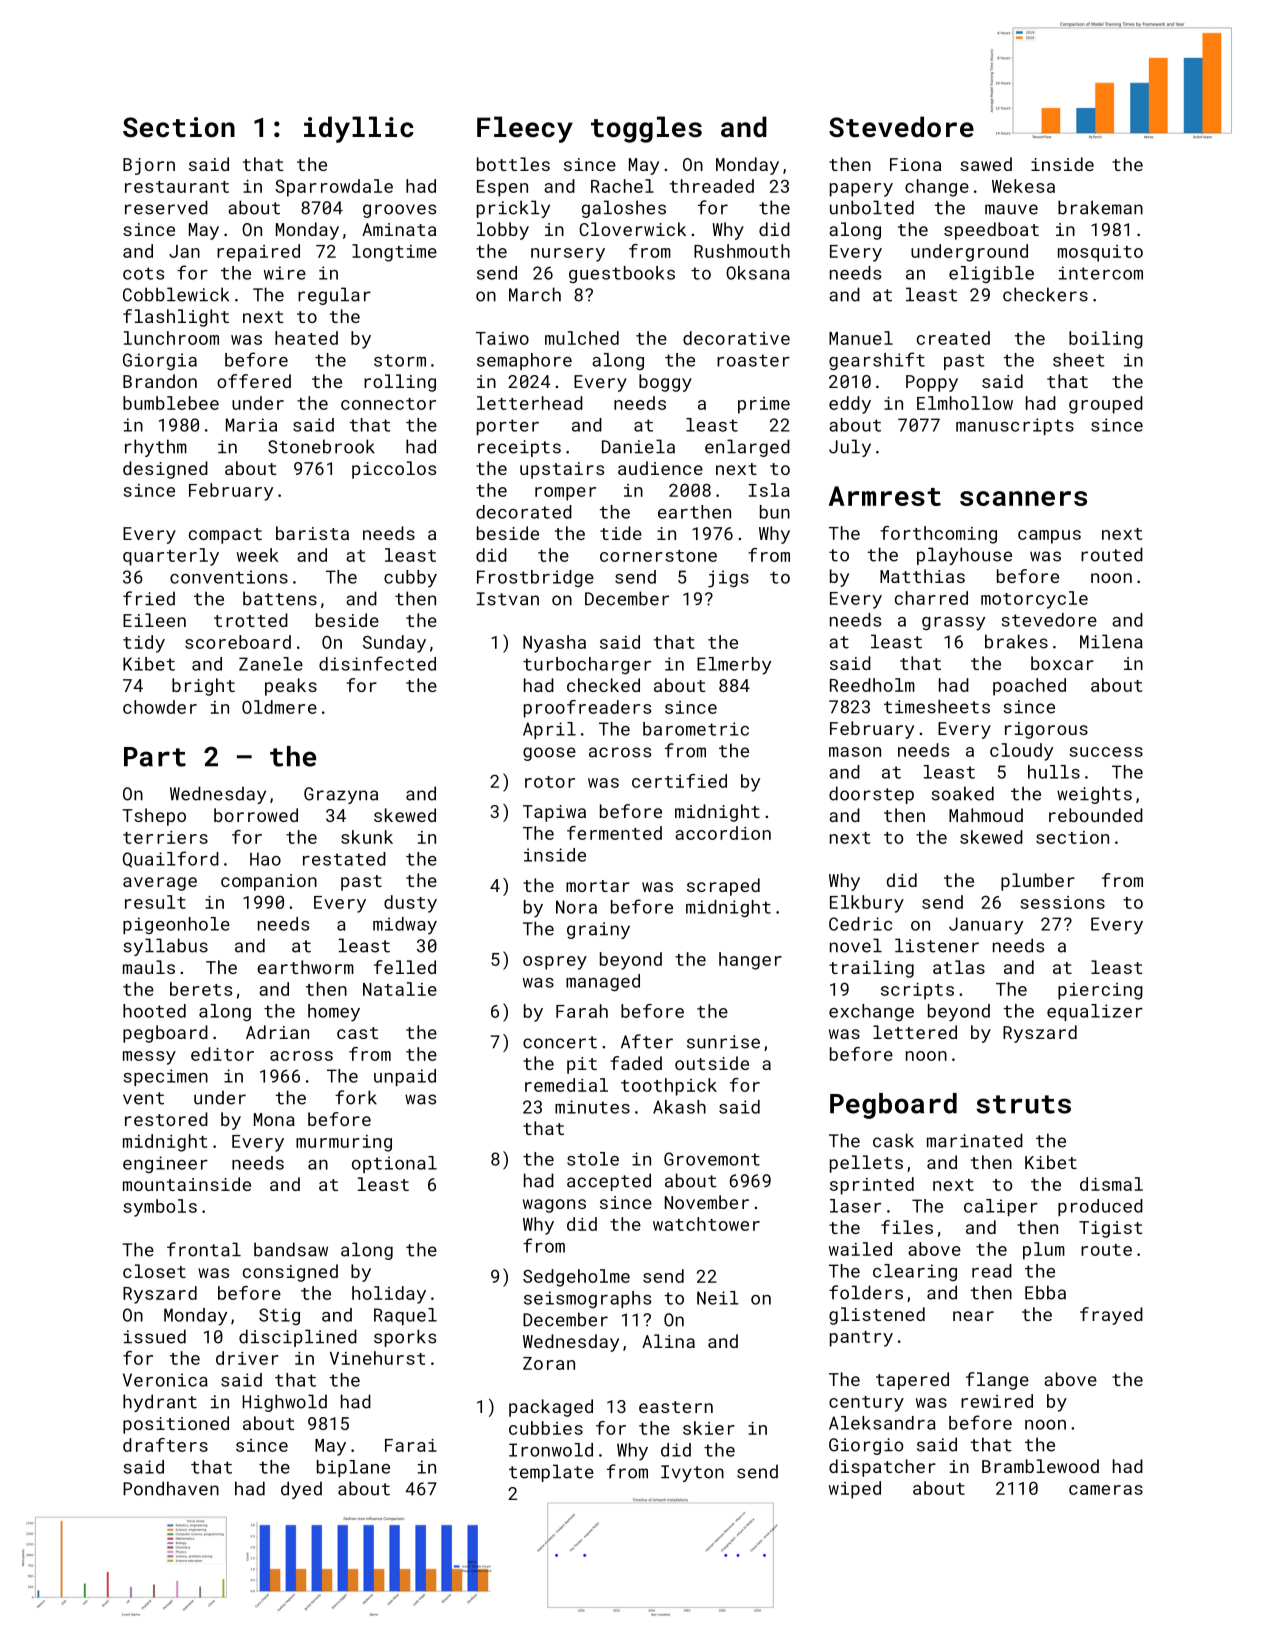 The height and width of the screenshot is (1638, 1266). I want to click on files, so click(907, 1227).
